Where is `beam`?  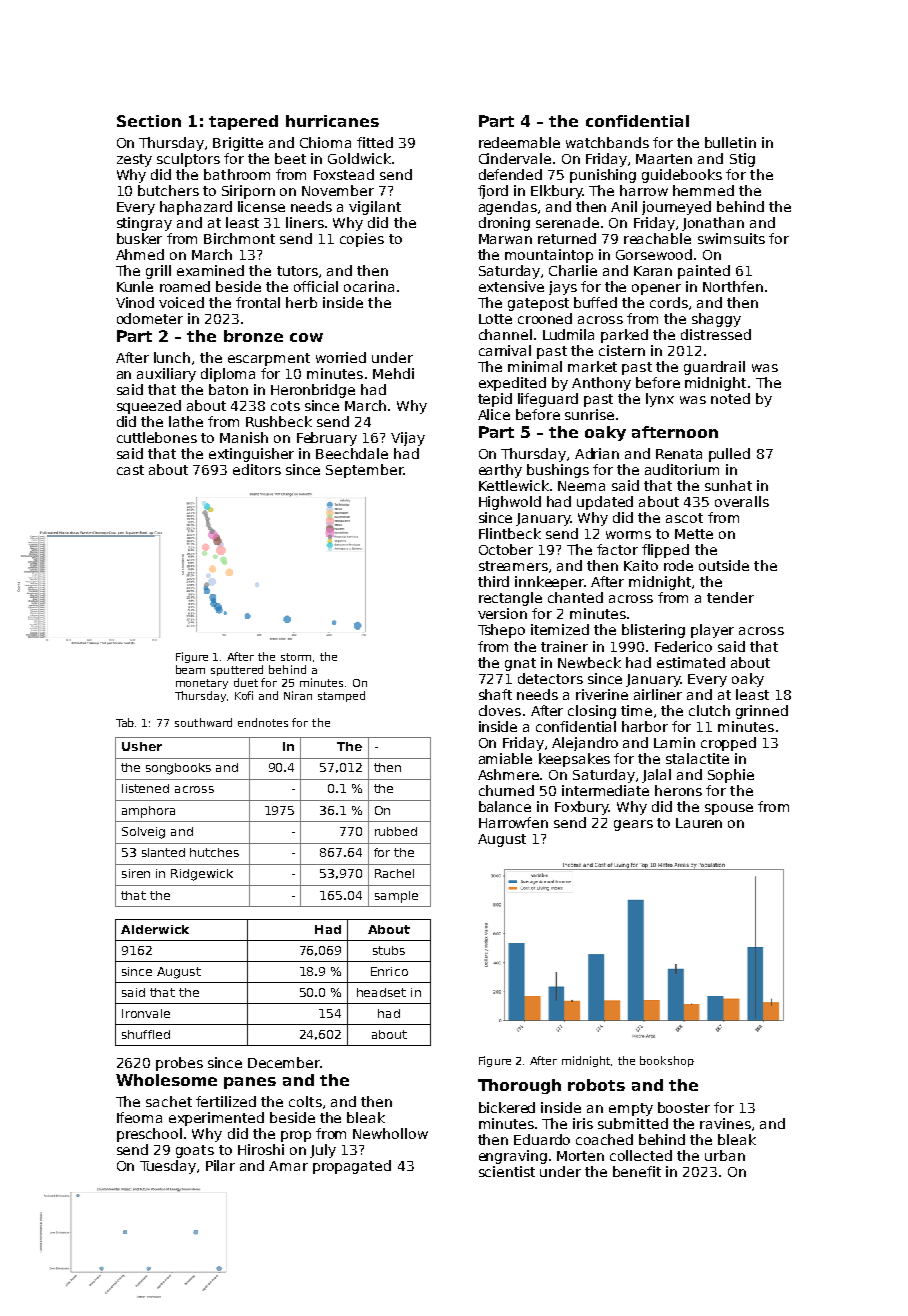
beam is located at coordinates (190, 669).
